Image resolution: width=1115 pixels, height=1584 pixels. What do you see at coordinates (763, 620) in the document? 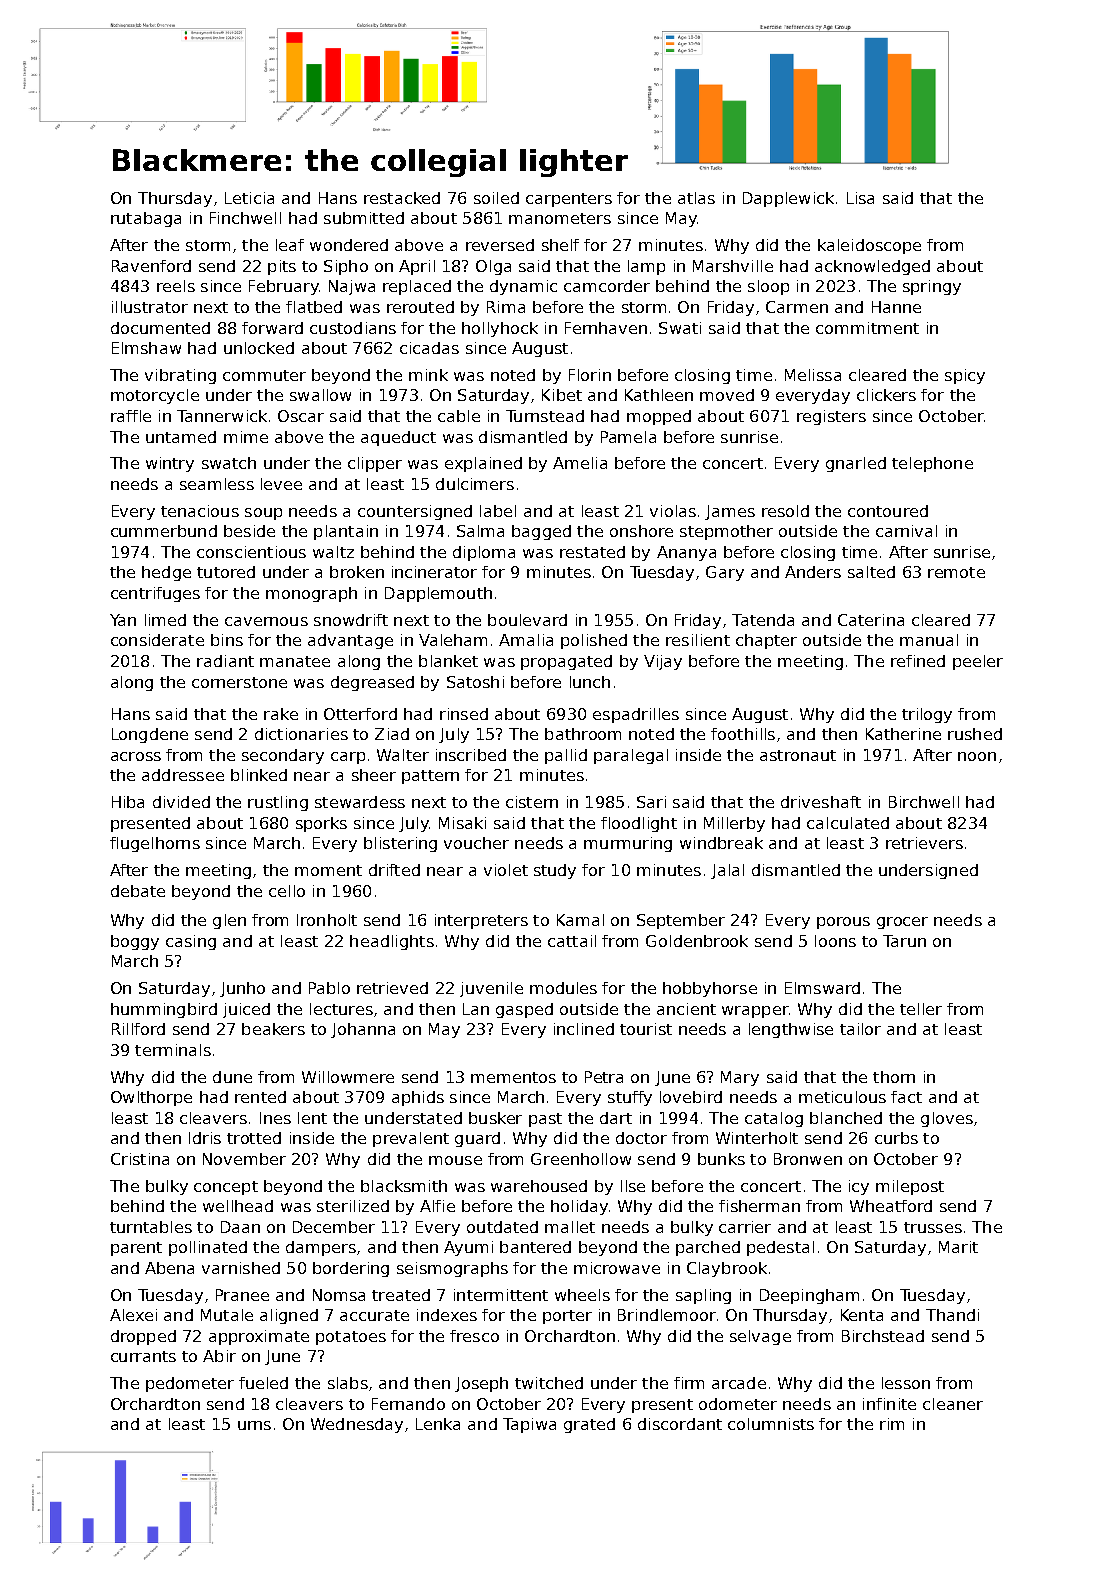
I see `Tatenda` at bounding box center [763, 620].
